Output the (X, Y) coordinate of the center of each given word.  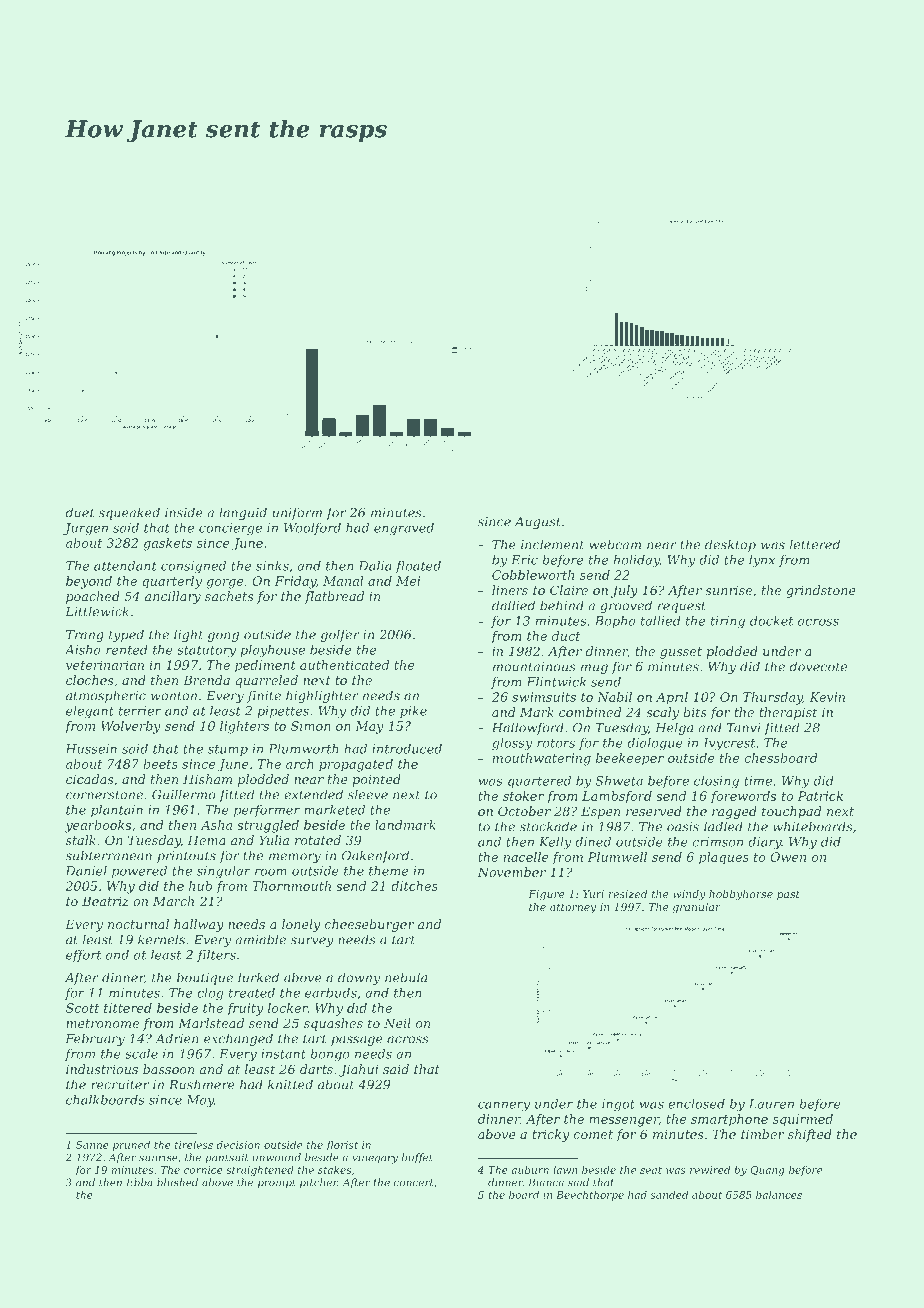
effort (83, 956)
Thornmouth (291, 886)
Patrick (820, 796)
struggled (268, 826)
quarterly (172, 582)
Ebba (139, 1182)
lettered (815, 544)
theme (388, 871)
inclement (552, 544)
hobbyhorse (741, 895)
